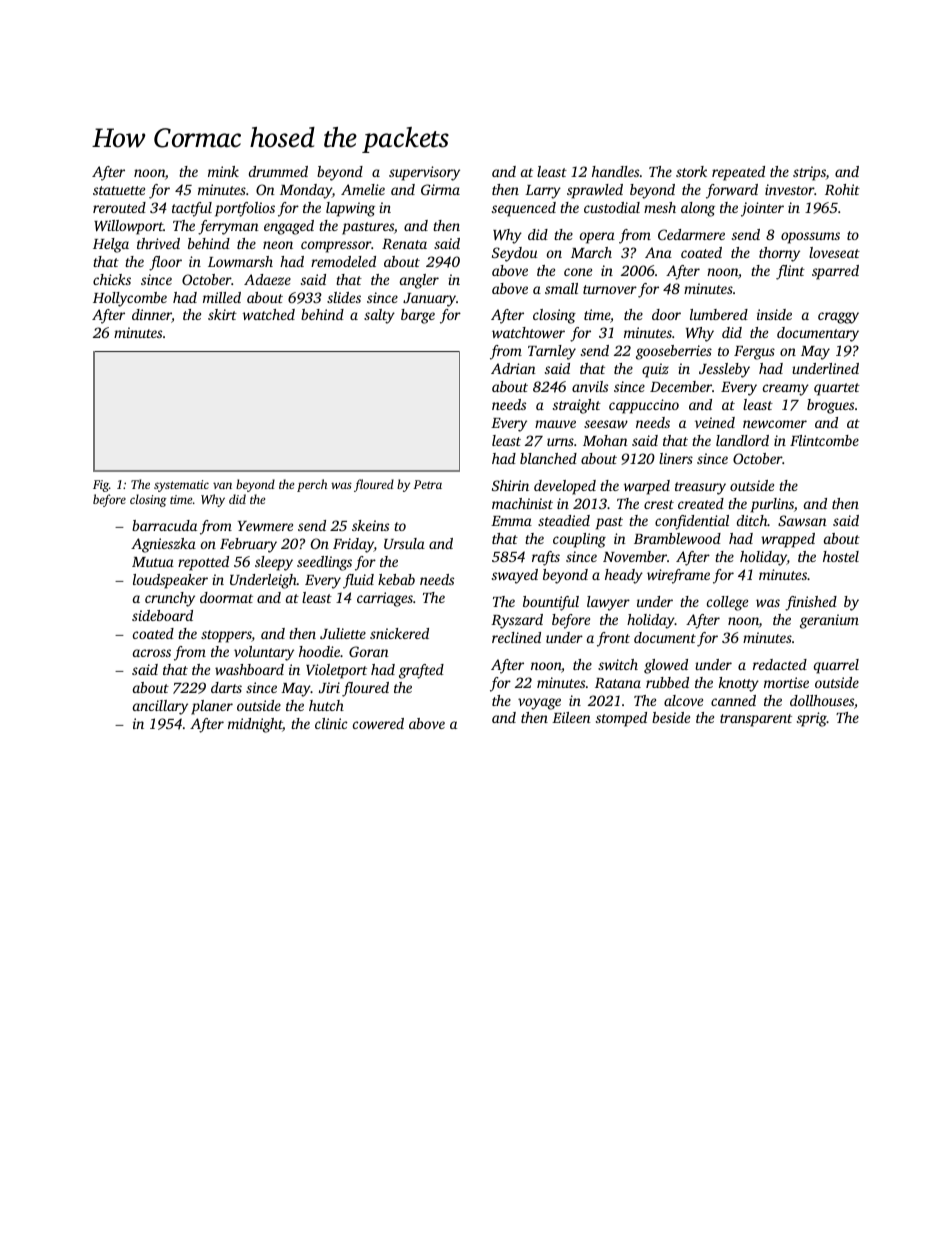 The image size is (952, 1233). I want to click on across, so click(152, 653).
